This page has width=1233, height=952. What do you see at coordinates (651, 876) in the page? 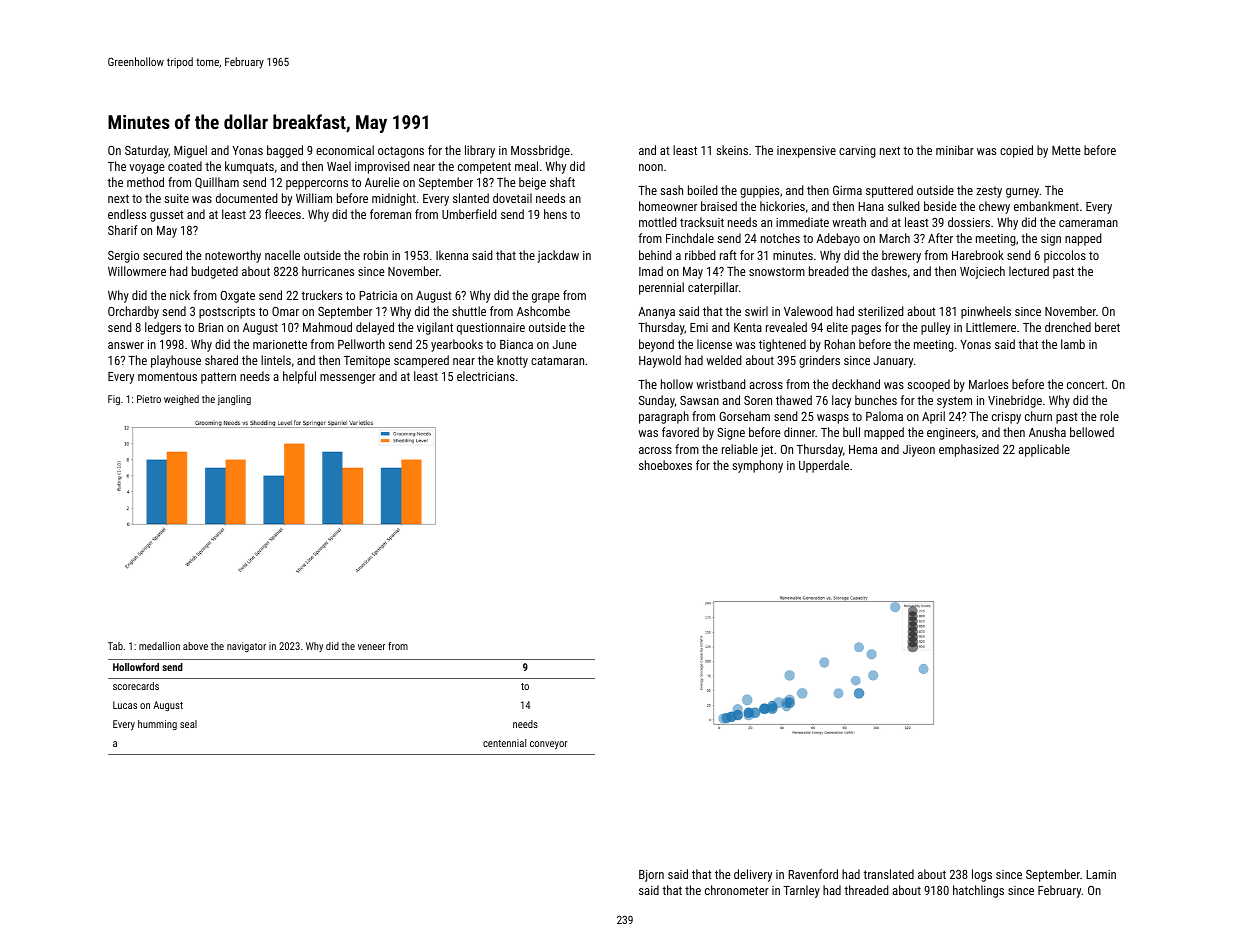
I see `Bjorn` at bounding box center [651, 876].
